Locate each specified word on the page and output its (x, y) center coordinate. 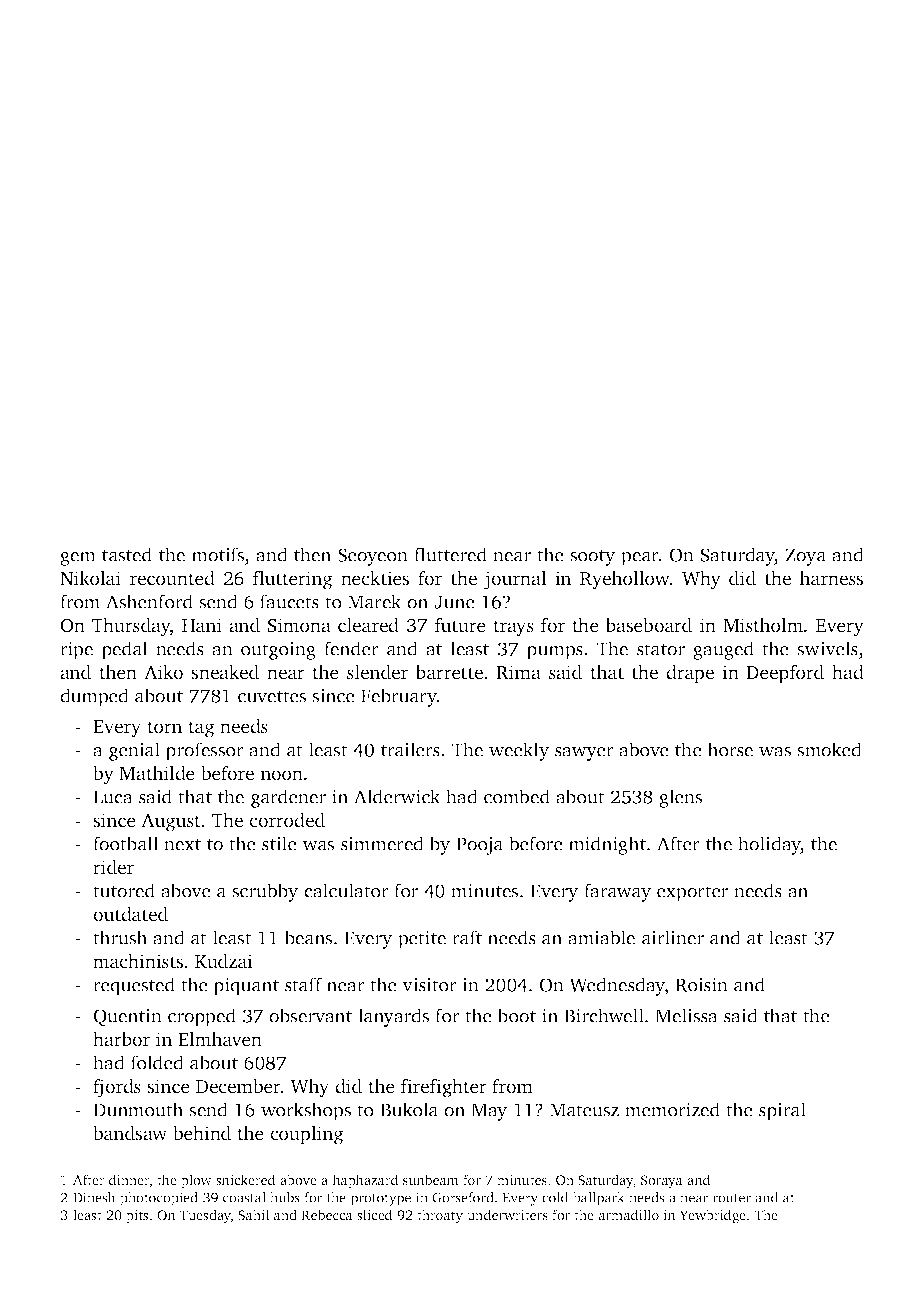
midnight (607, 845)
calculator (346, 890)
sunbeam (431, 1179)
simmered (382, 843)
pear (640, 559)
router (732, 1198)
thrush (120, 937)
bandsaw (130, 1133)
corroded (287, 820)
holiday (769, 845)
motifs (218, 554)
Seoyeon (373, 557)
